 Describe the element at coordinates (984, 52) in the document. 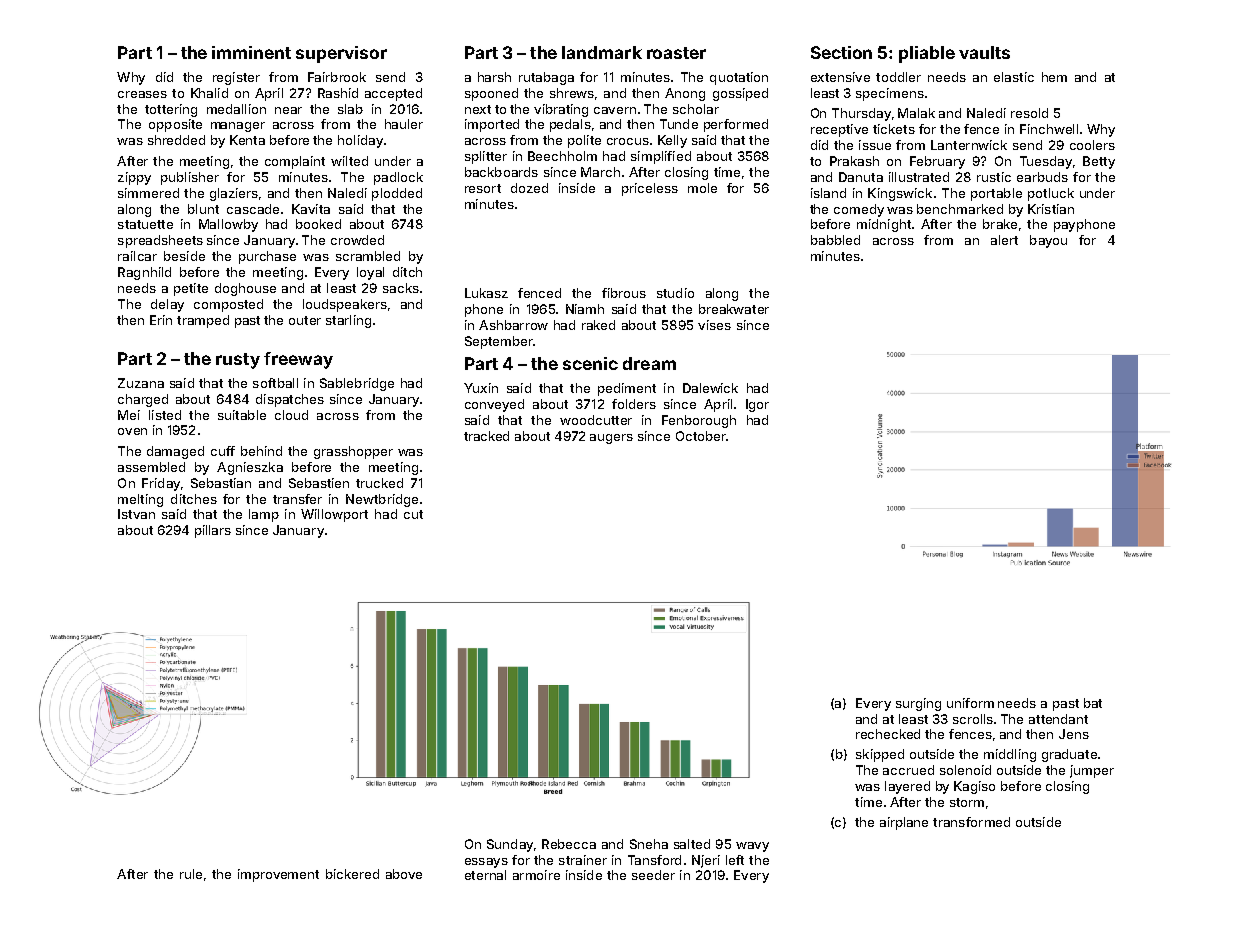

I see `vaults` at that location.
